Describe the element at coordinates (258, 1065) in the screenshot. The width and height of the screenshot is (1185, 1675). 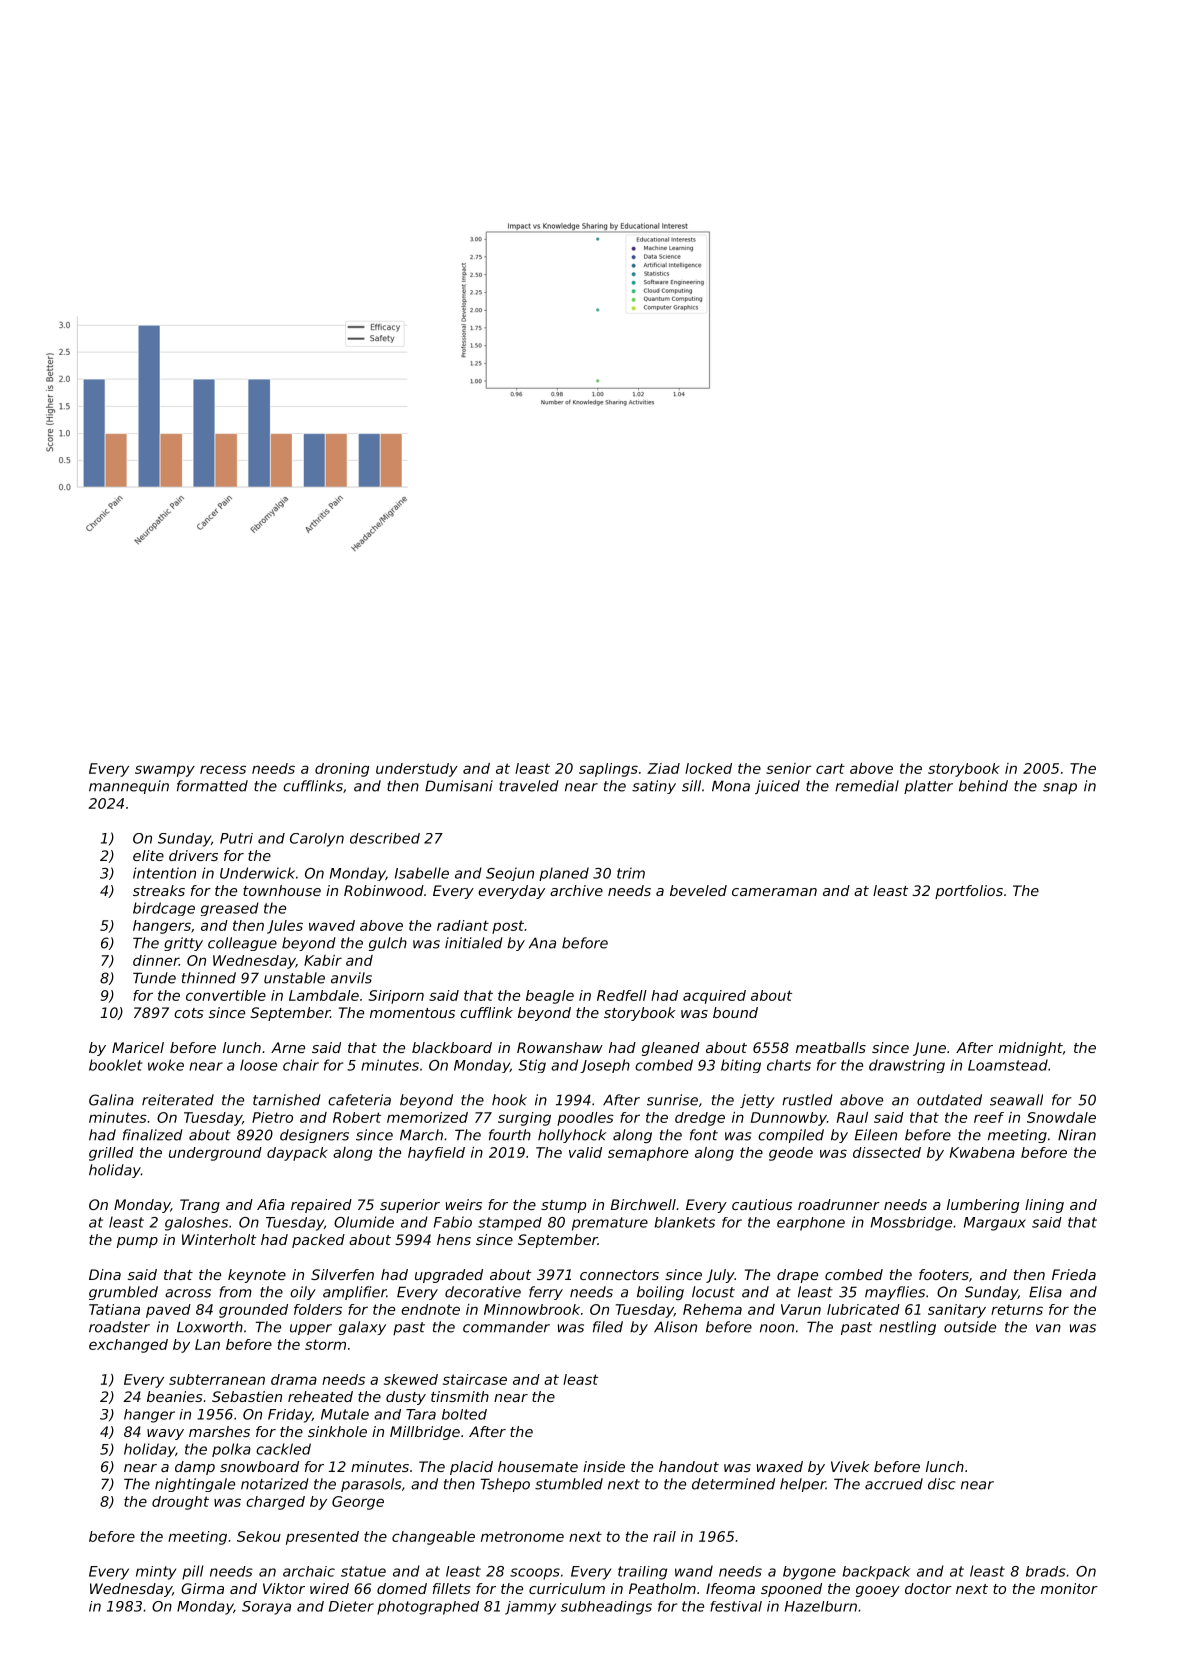
I see `loose` at that location.
